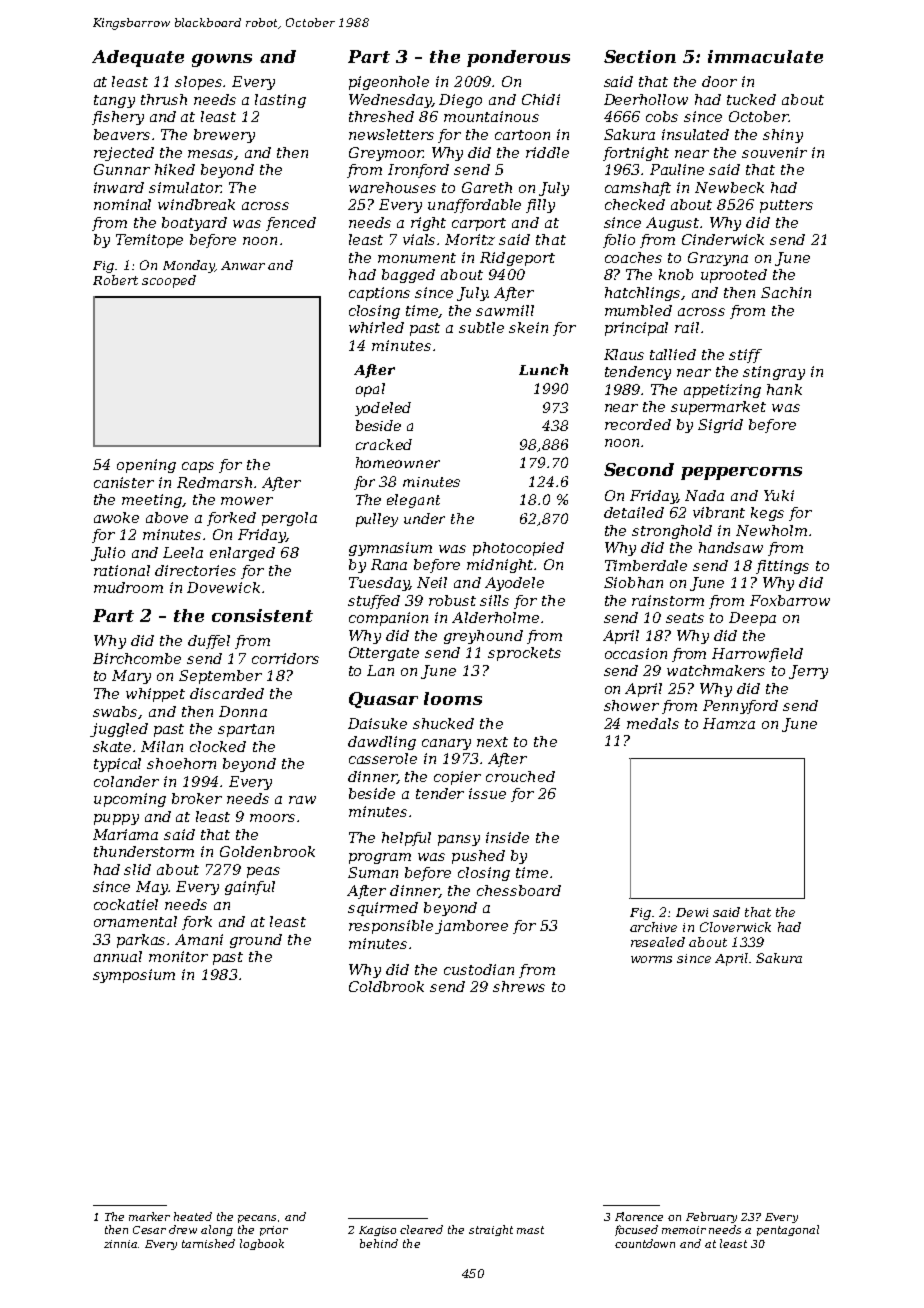 The image size is (924, 1308). What do you see at coordinates (137, 658) in the screenshot?
I see `Birchcombe` at bounding box center [137, 658].
